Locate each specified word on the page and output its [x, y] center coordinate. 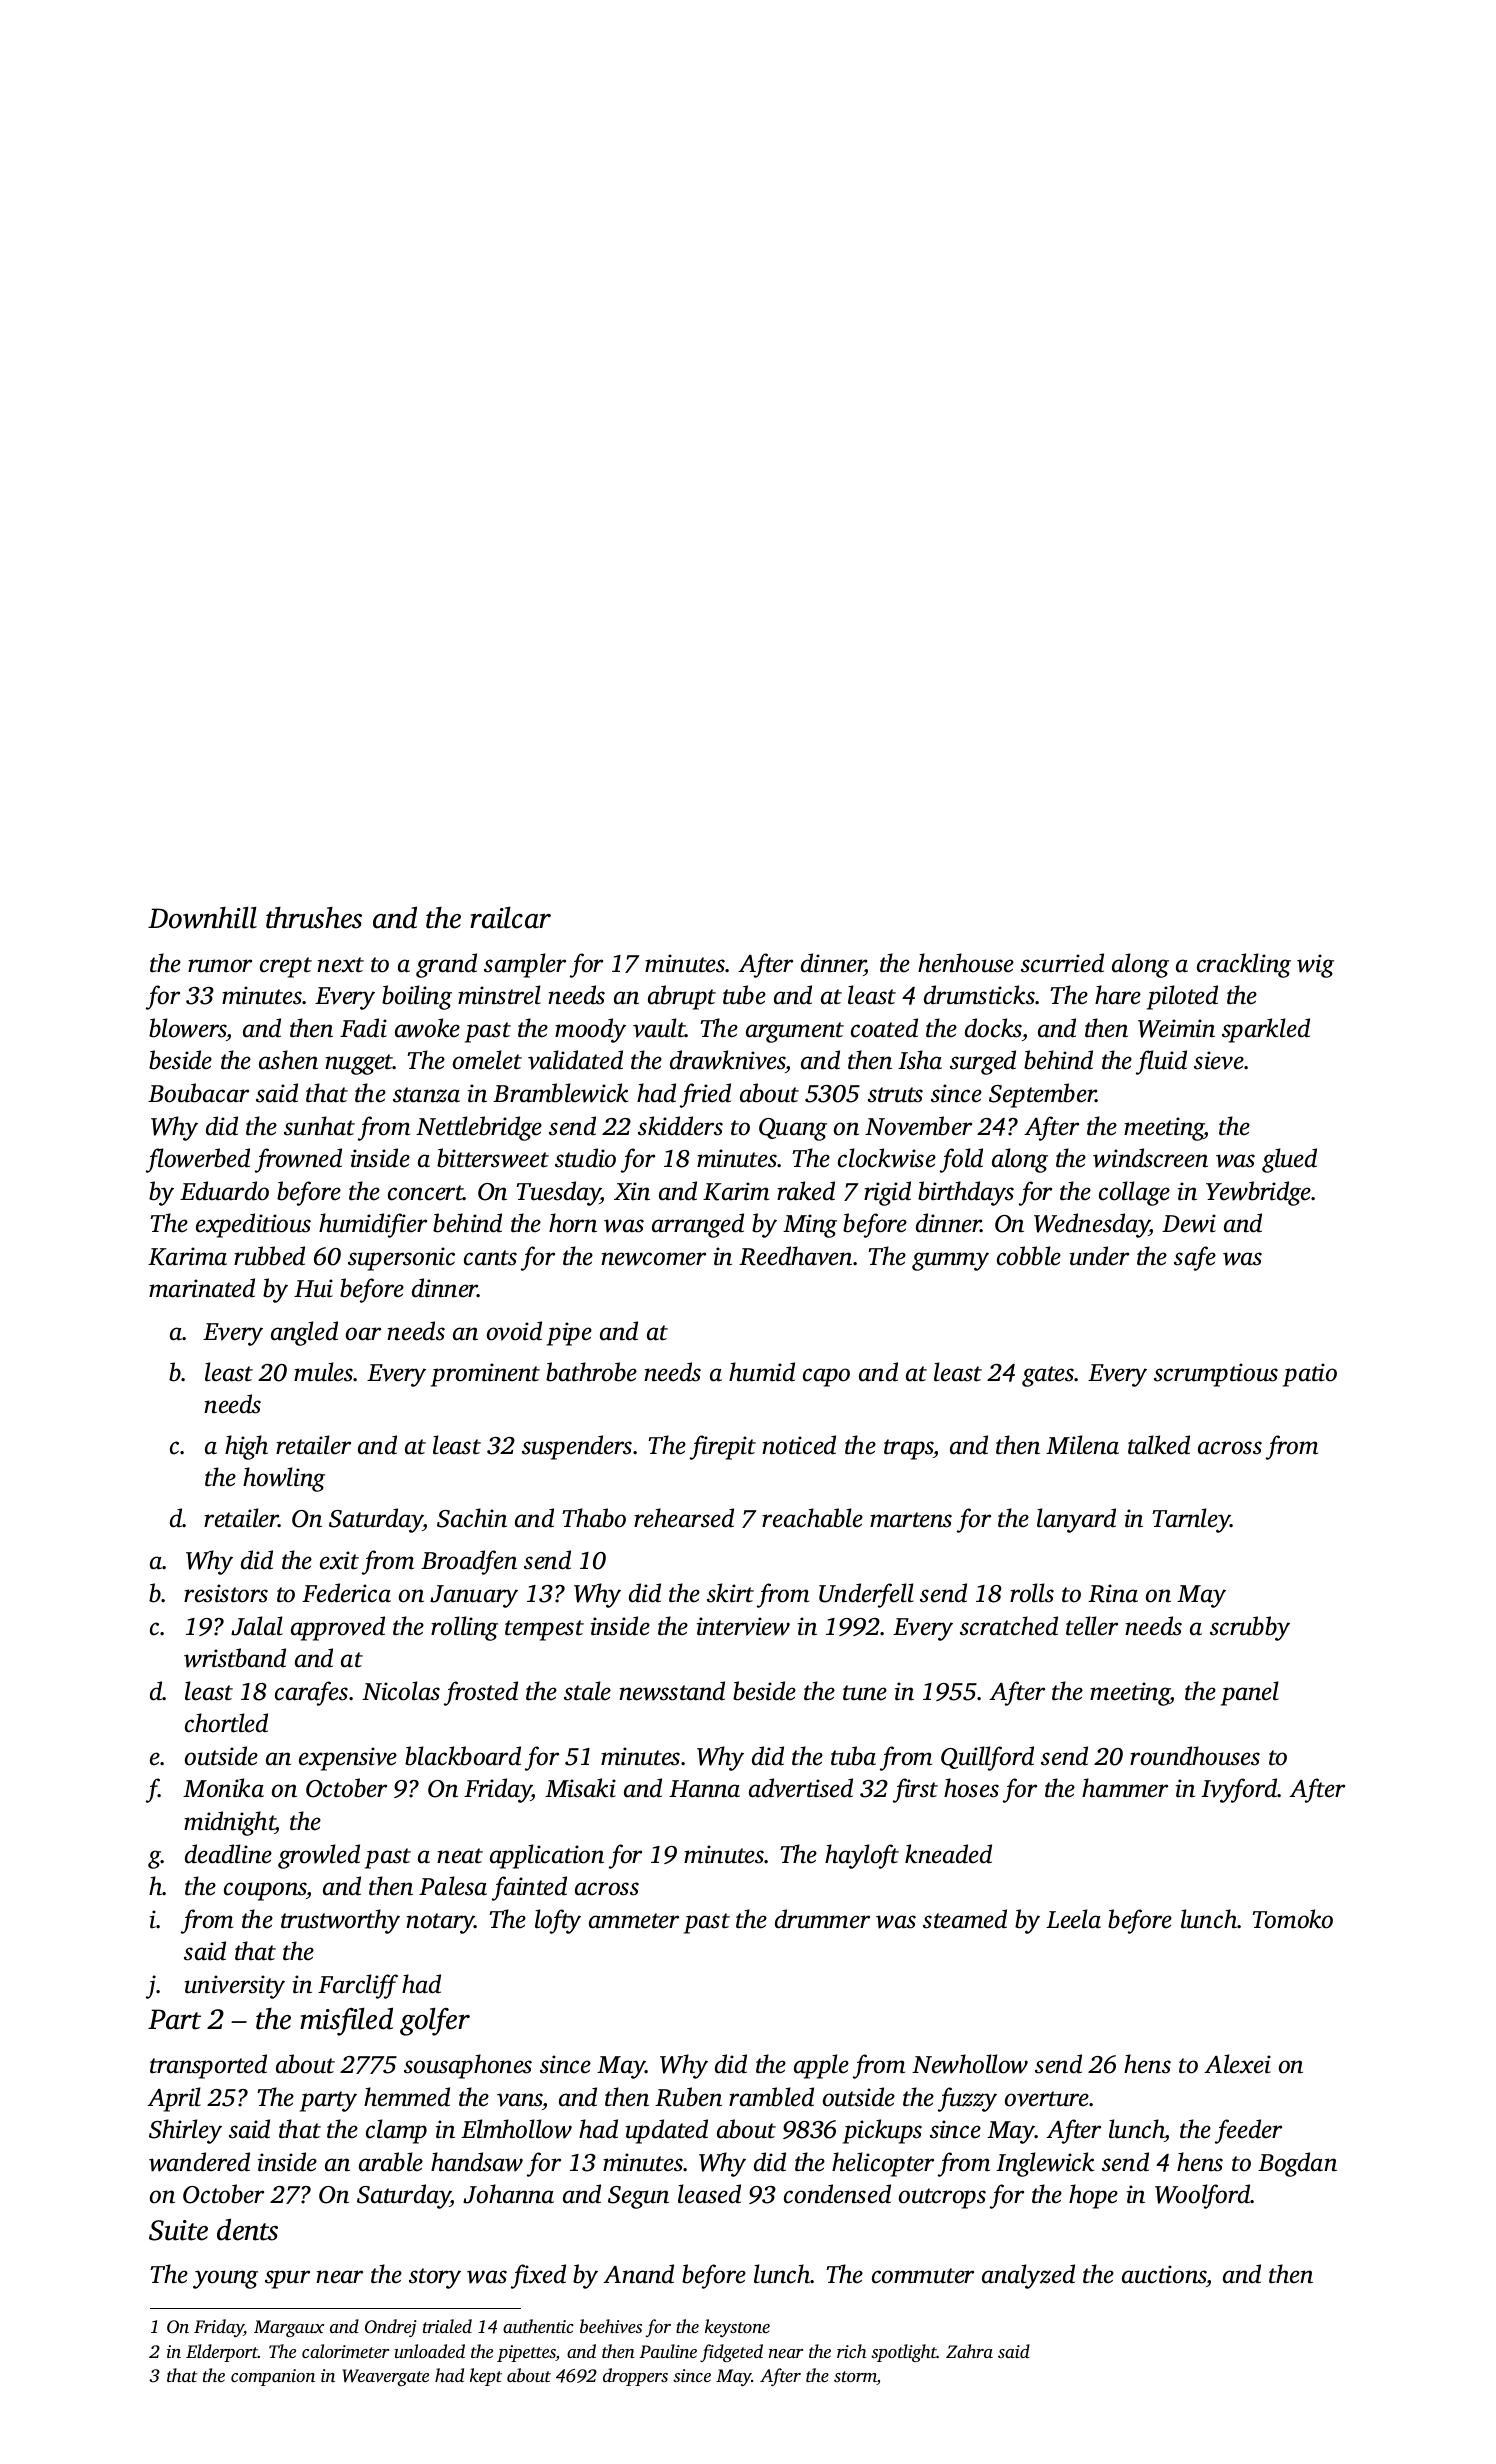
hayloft [862, 1856]
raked [806, 1191]
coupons [265, 1891]
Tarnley [1191, 1520]
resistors [226, 1593]
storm [855, 2378]
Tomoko [1292, 1919]
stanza [426, 1095]
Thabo [594, 1518]
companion [273, 2377]
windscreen [1150, 1158]
